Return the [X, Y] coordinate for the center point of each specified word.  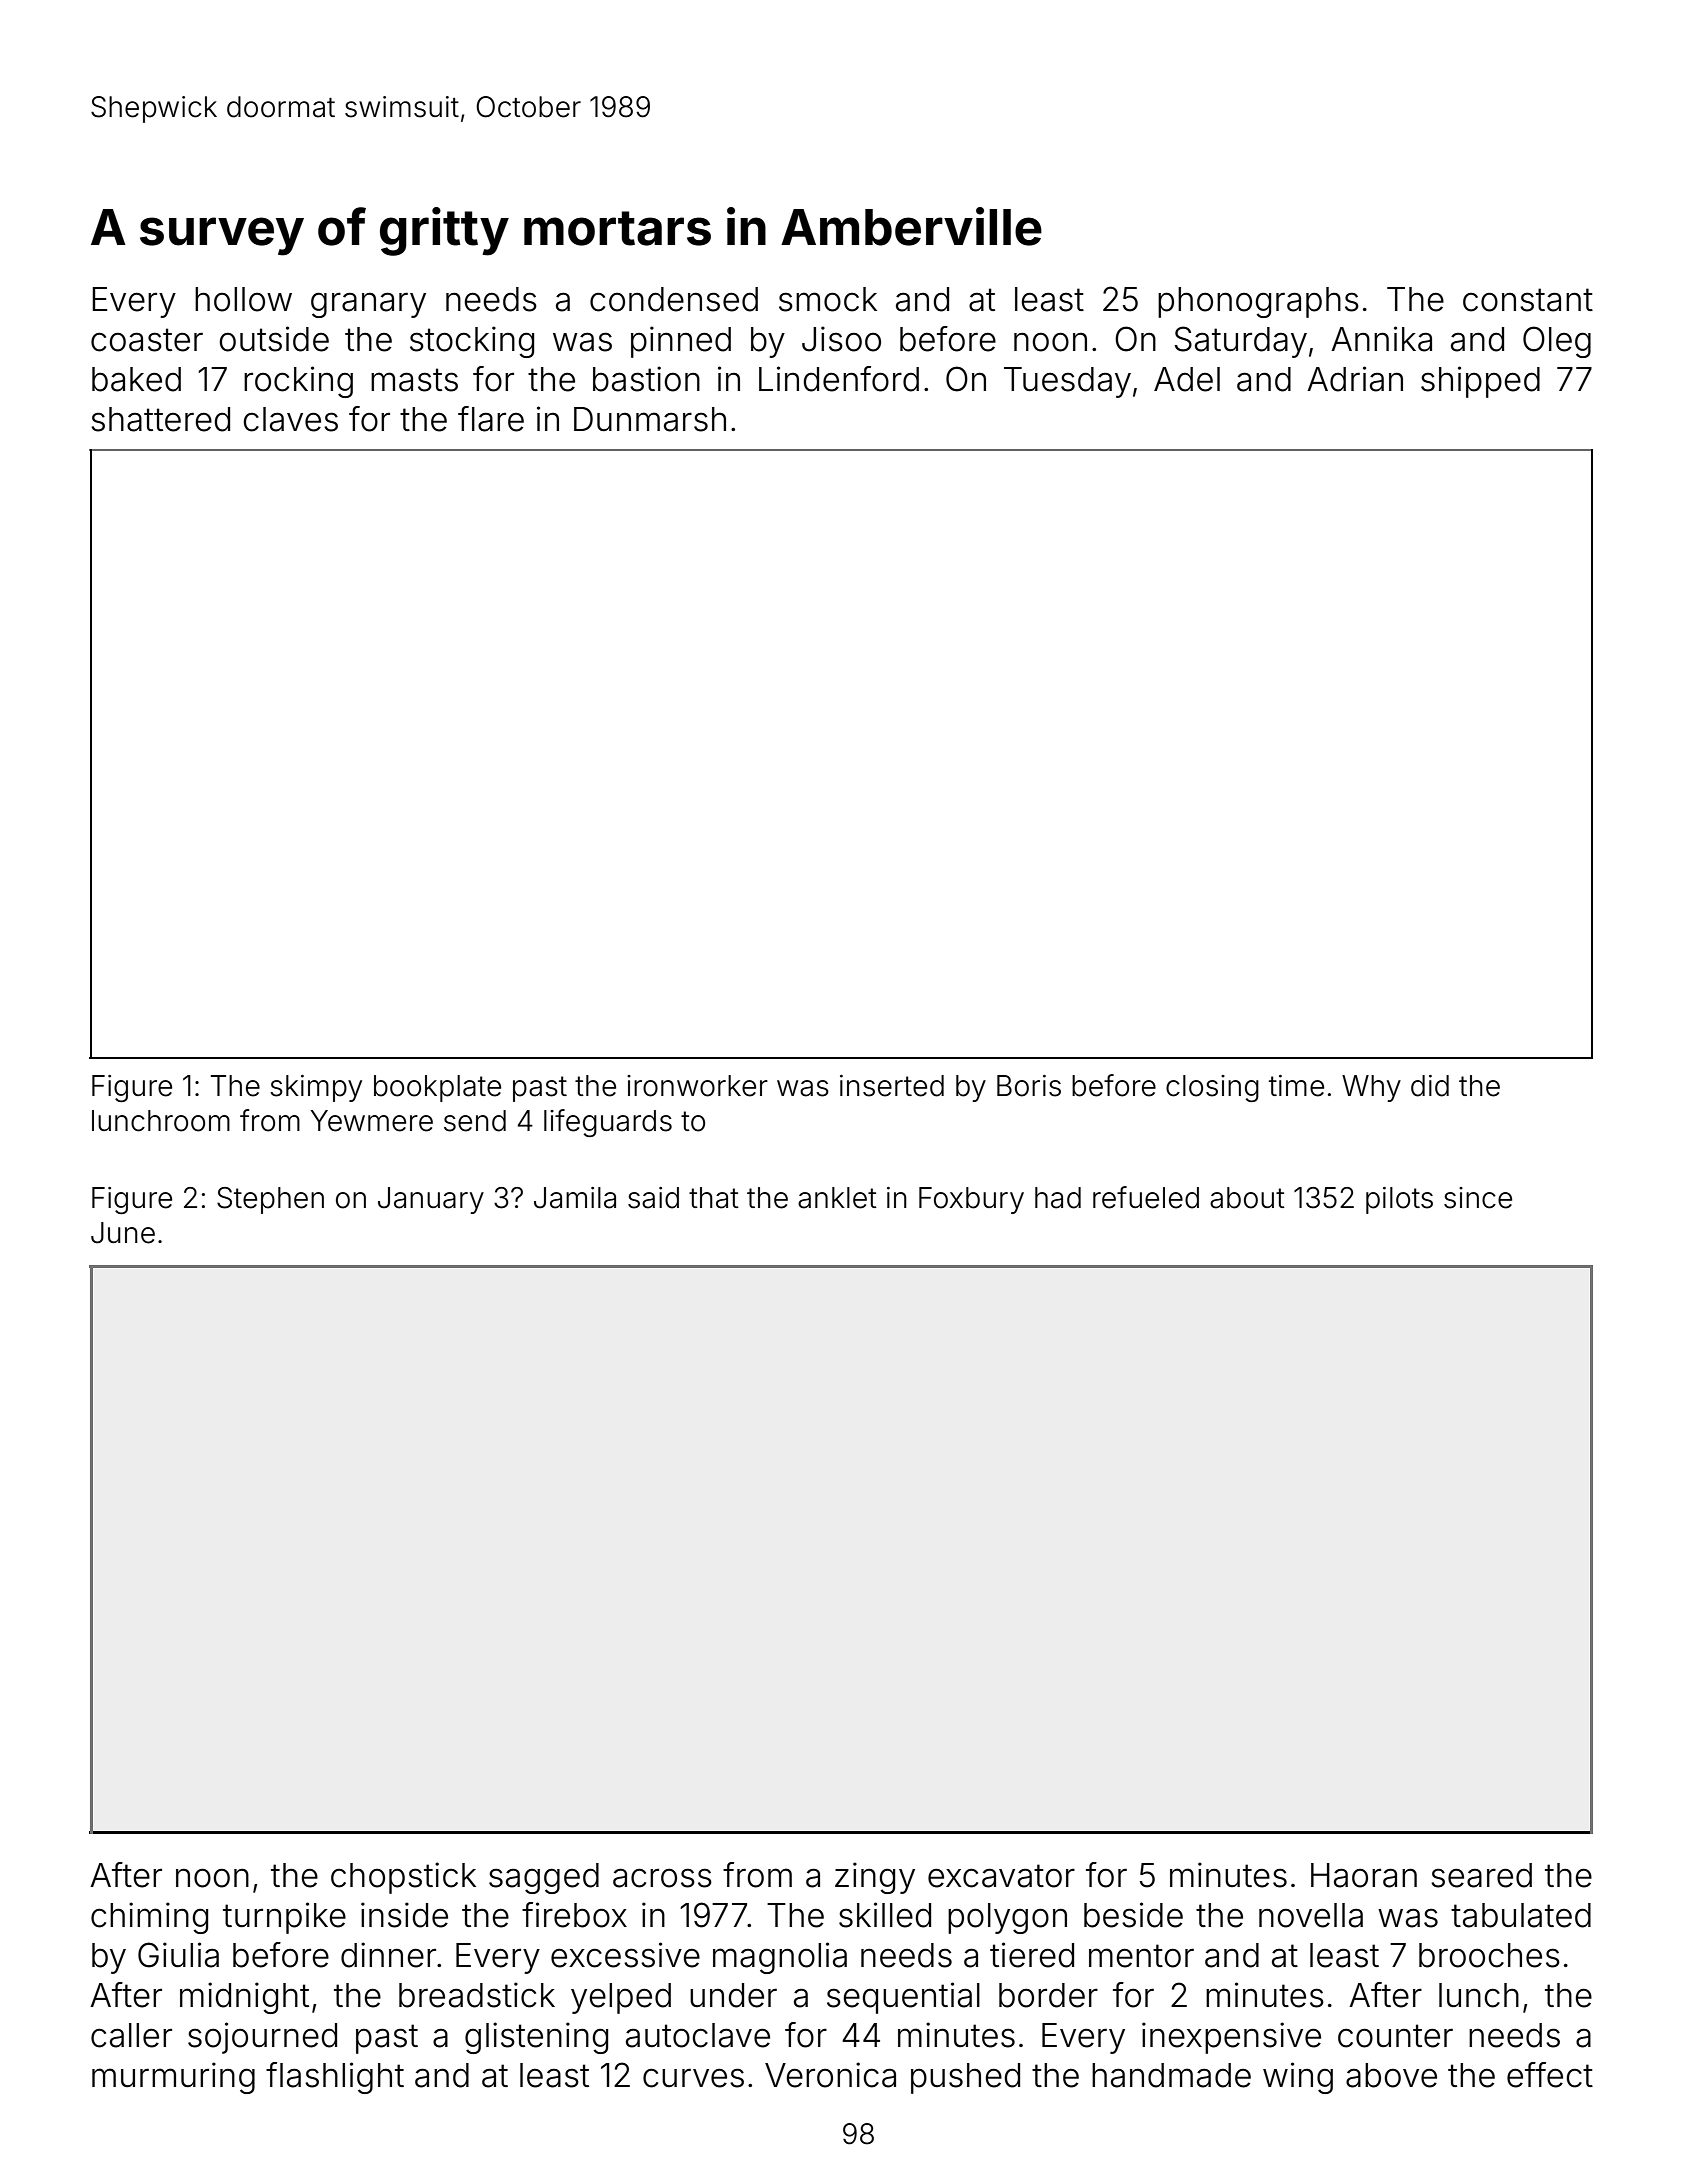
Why [1371, 1088]
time [1296, 1086]
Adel [1187, 379]
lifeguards [608, 1123]
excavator [1001, 1876]
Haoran [1364, 1875]
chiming [149, 1918]
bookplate [437, 1088]
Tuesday [1067, 382]
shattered [160, 419]
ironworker [697, 1086]
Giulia [178, 1955]
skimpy [316, 1088]
